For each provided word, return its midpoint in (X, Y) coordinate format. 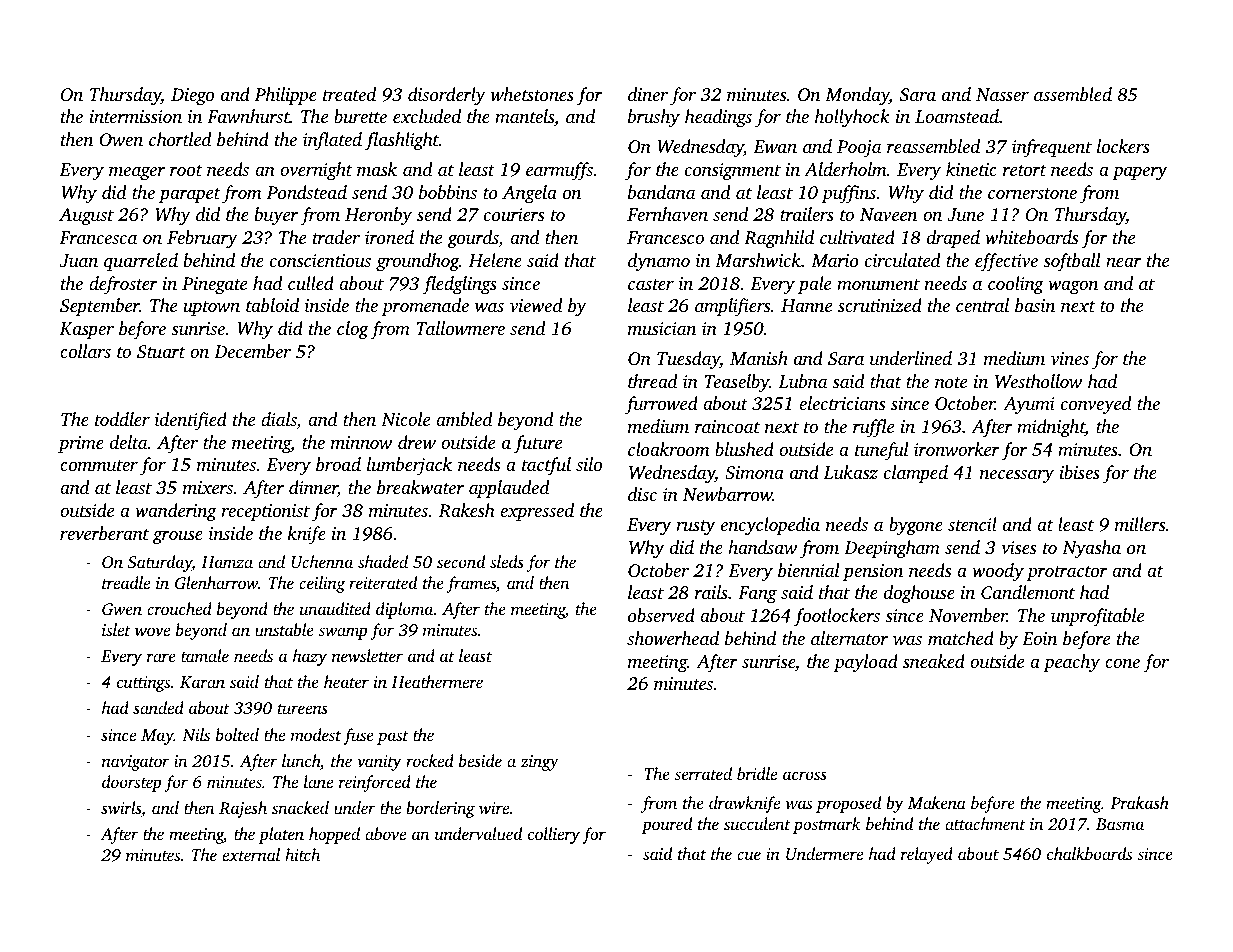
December (252, 351)
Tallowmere (460, 328)
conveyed (1096, 405)
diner (648, 94)
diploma (404, 610)
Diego (192, 96)
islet (116, 629)
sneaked (934, 661)
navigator (135, 763)
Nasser (1002, 94)
